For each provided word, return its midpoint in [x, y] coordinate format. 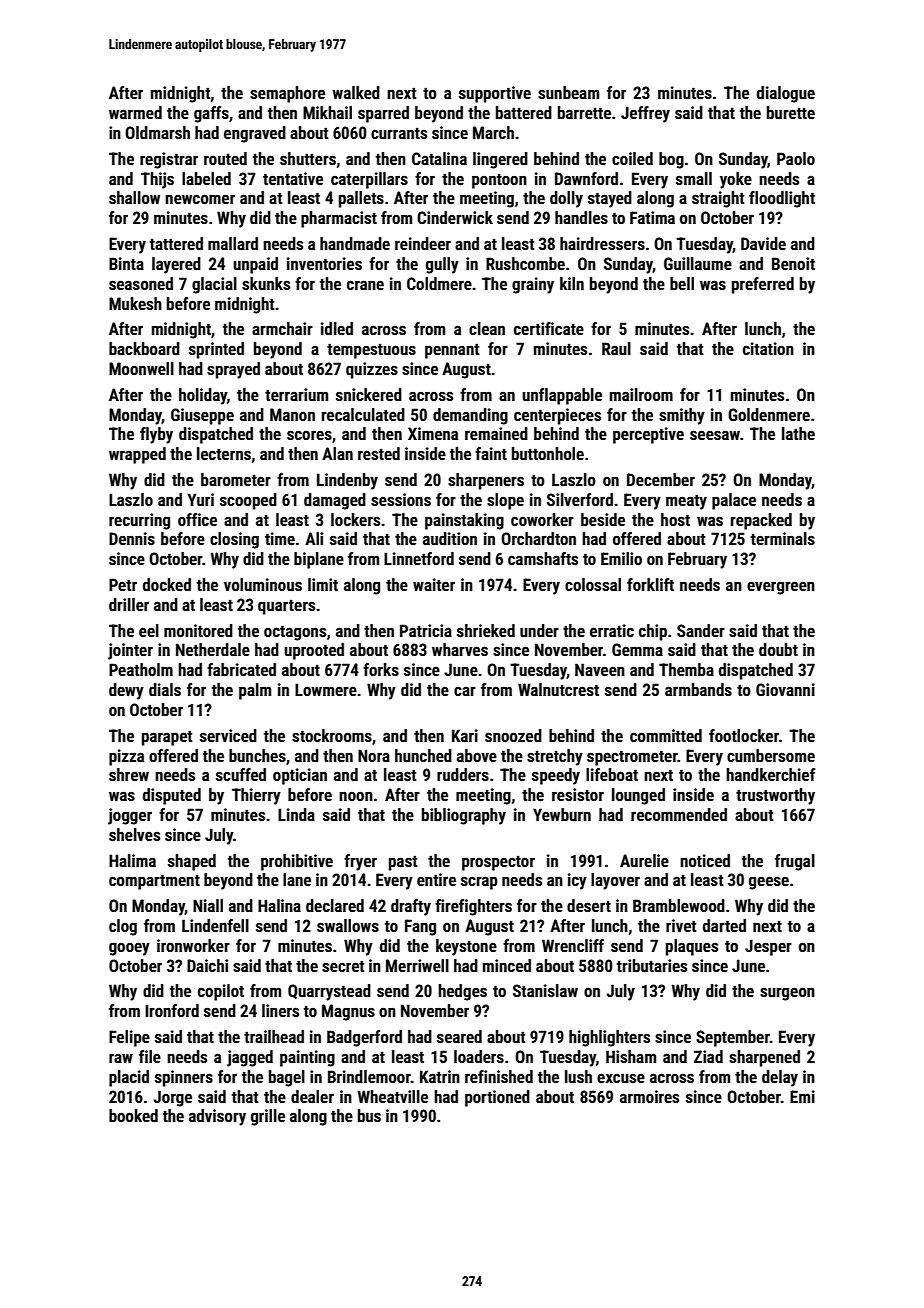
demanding [470, 416]
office [197, 519]
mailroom [641, 394]
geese [769, 883]
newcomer [200, 199]
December [661, 479]
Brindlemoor [369, 1076]
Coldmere [439, 283]
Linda [296, 814]
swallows [348, 925]
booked [133, 1115]
